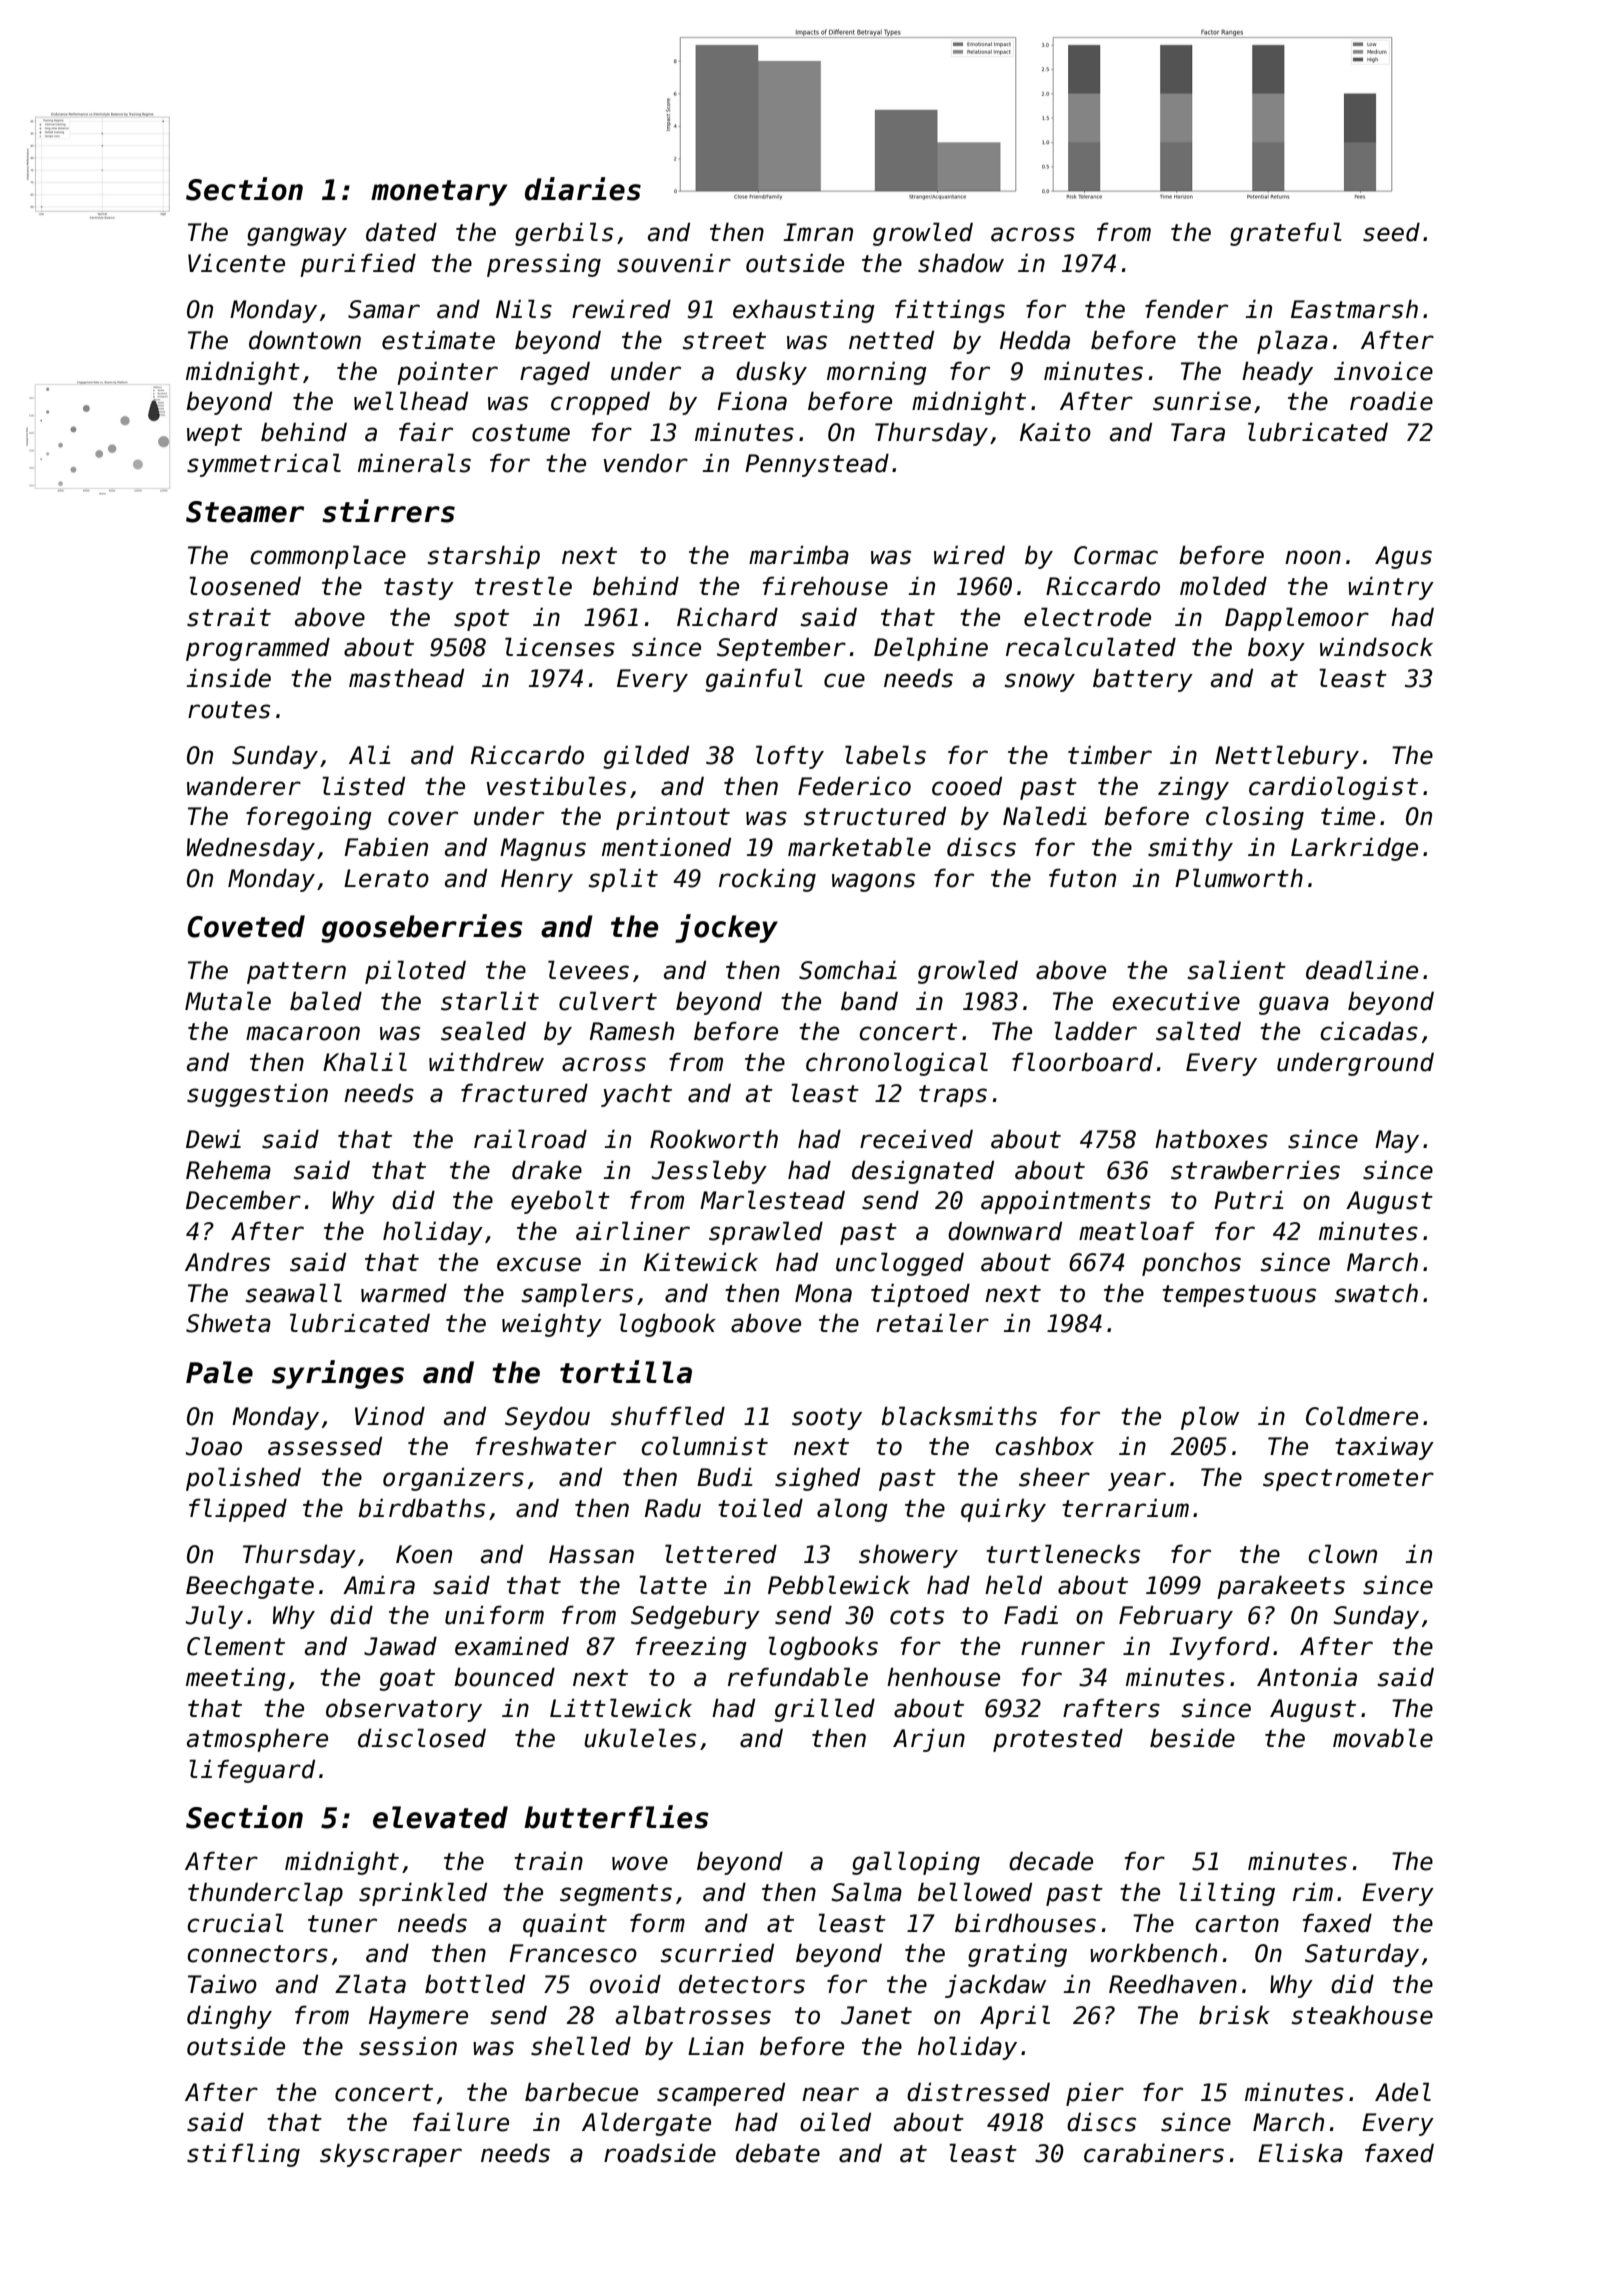 Image resolution: width=1620 pixels, height=2292 pixels. What do you see at coordinates (243, 2155) in the page?
I see `stifling` at bounding box center [243, 2155].
